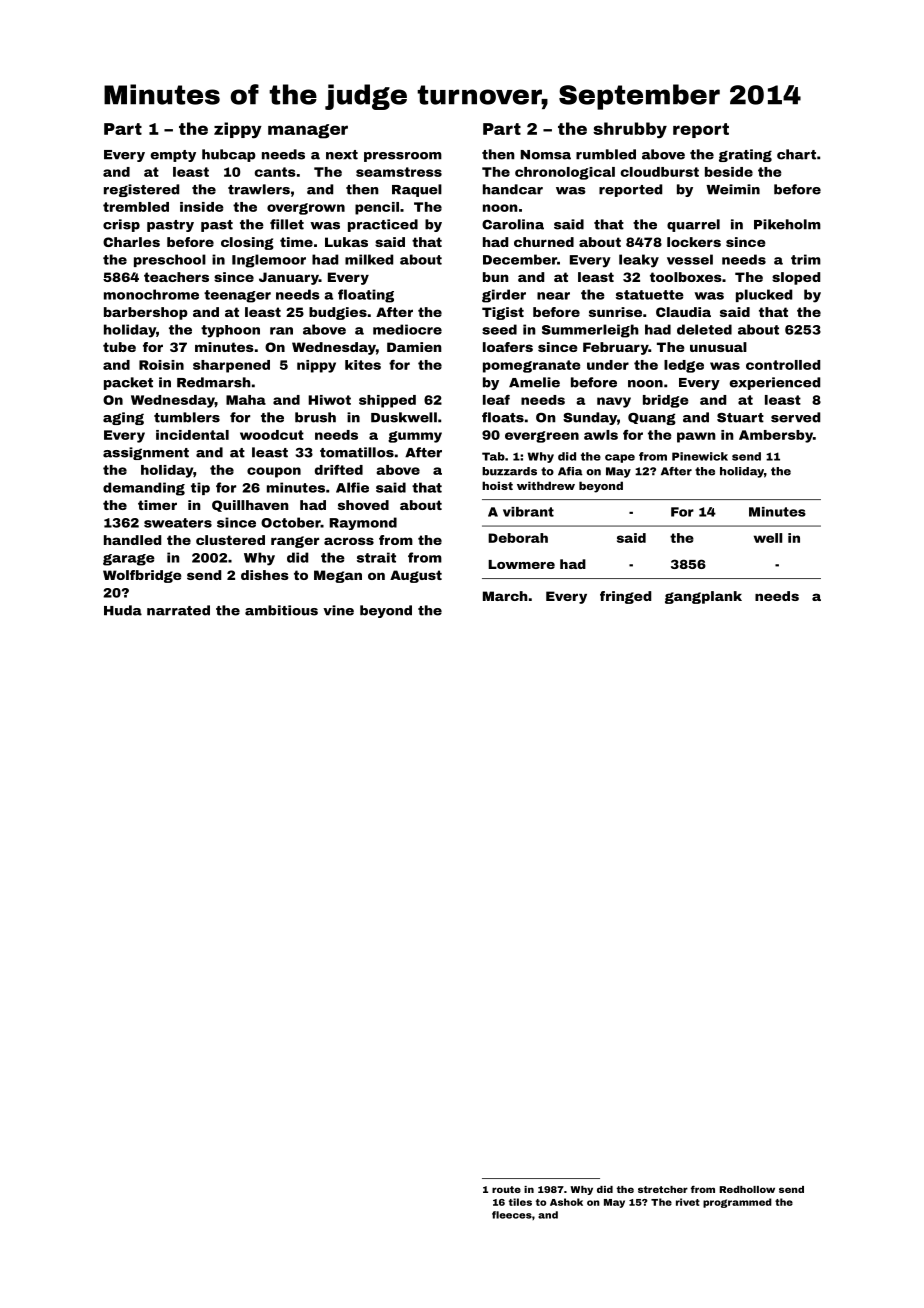  Describe the element at coordinates (703, 597) in the screenshot. I see `gangplank` at that location.
